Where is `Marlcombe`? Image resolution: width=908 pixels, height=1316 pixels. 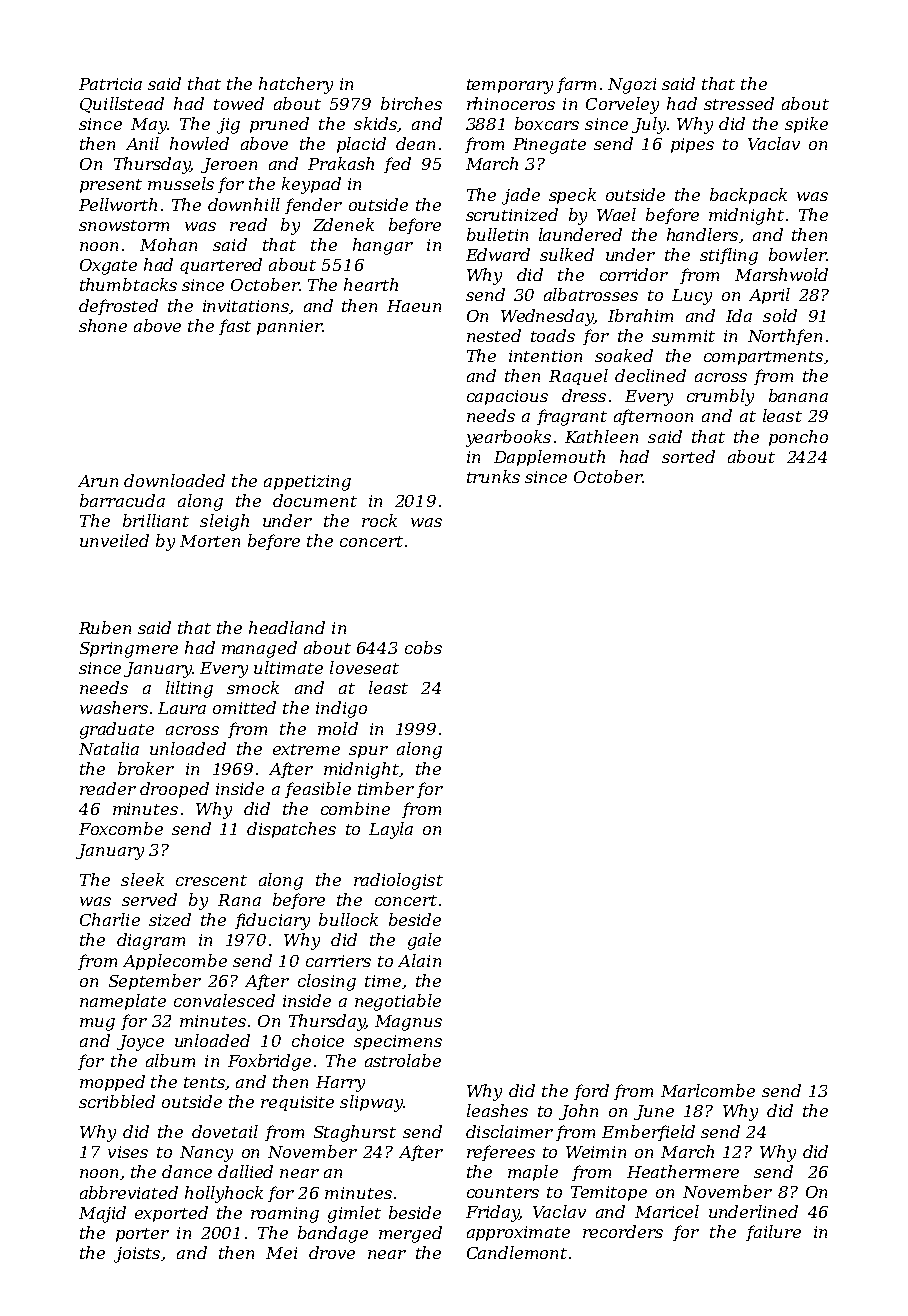 Marlcombe is located at coordinates (708, 1090).
